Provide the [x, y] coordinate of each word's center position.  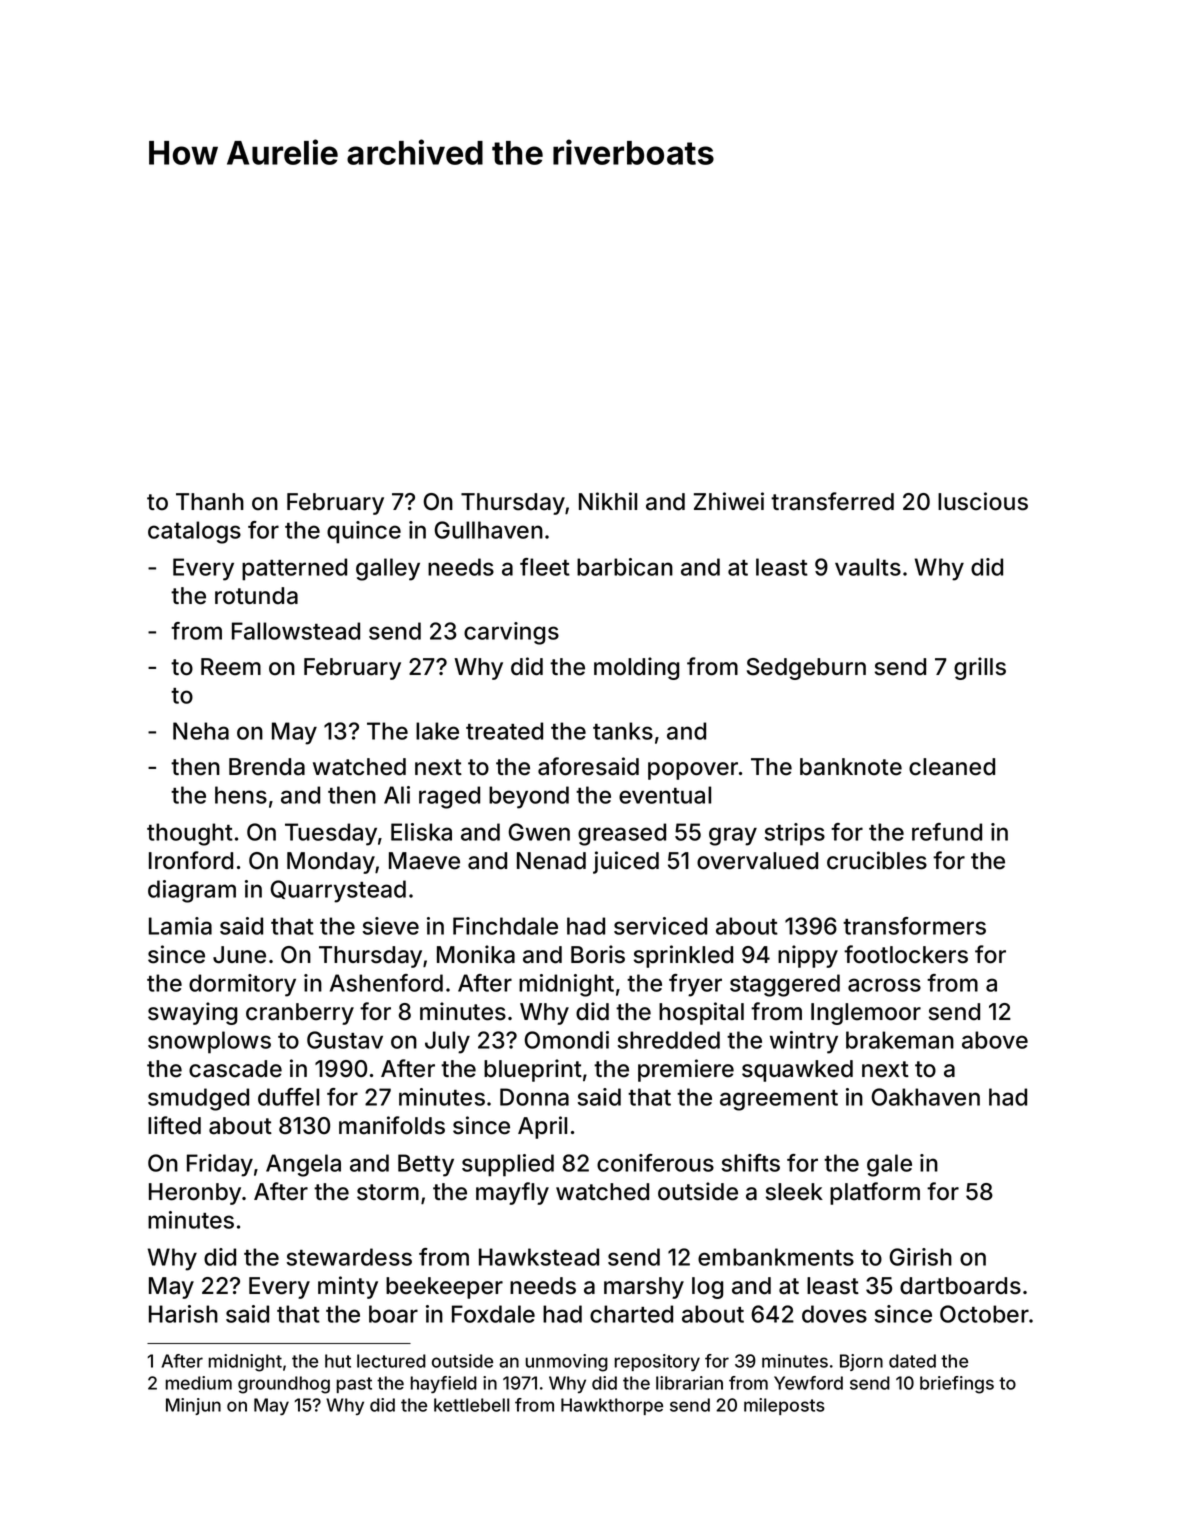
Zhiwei [729, 501]
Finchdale [505, 926]
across [884, 985]
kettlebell [471, 1405]
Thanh [210, 502]
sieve [391, 926]
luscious [983, 501]
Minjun [193, 1406]
